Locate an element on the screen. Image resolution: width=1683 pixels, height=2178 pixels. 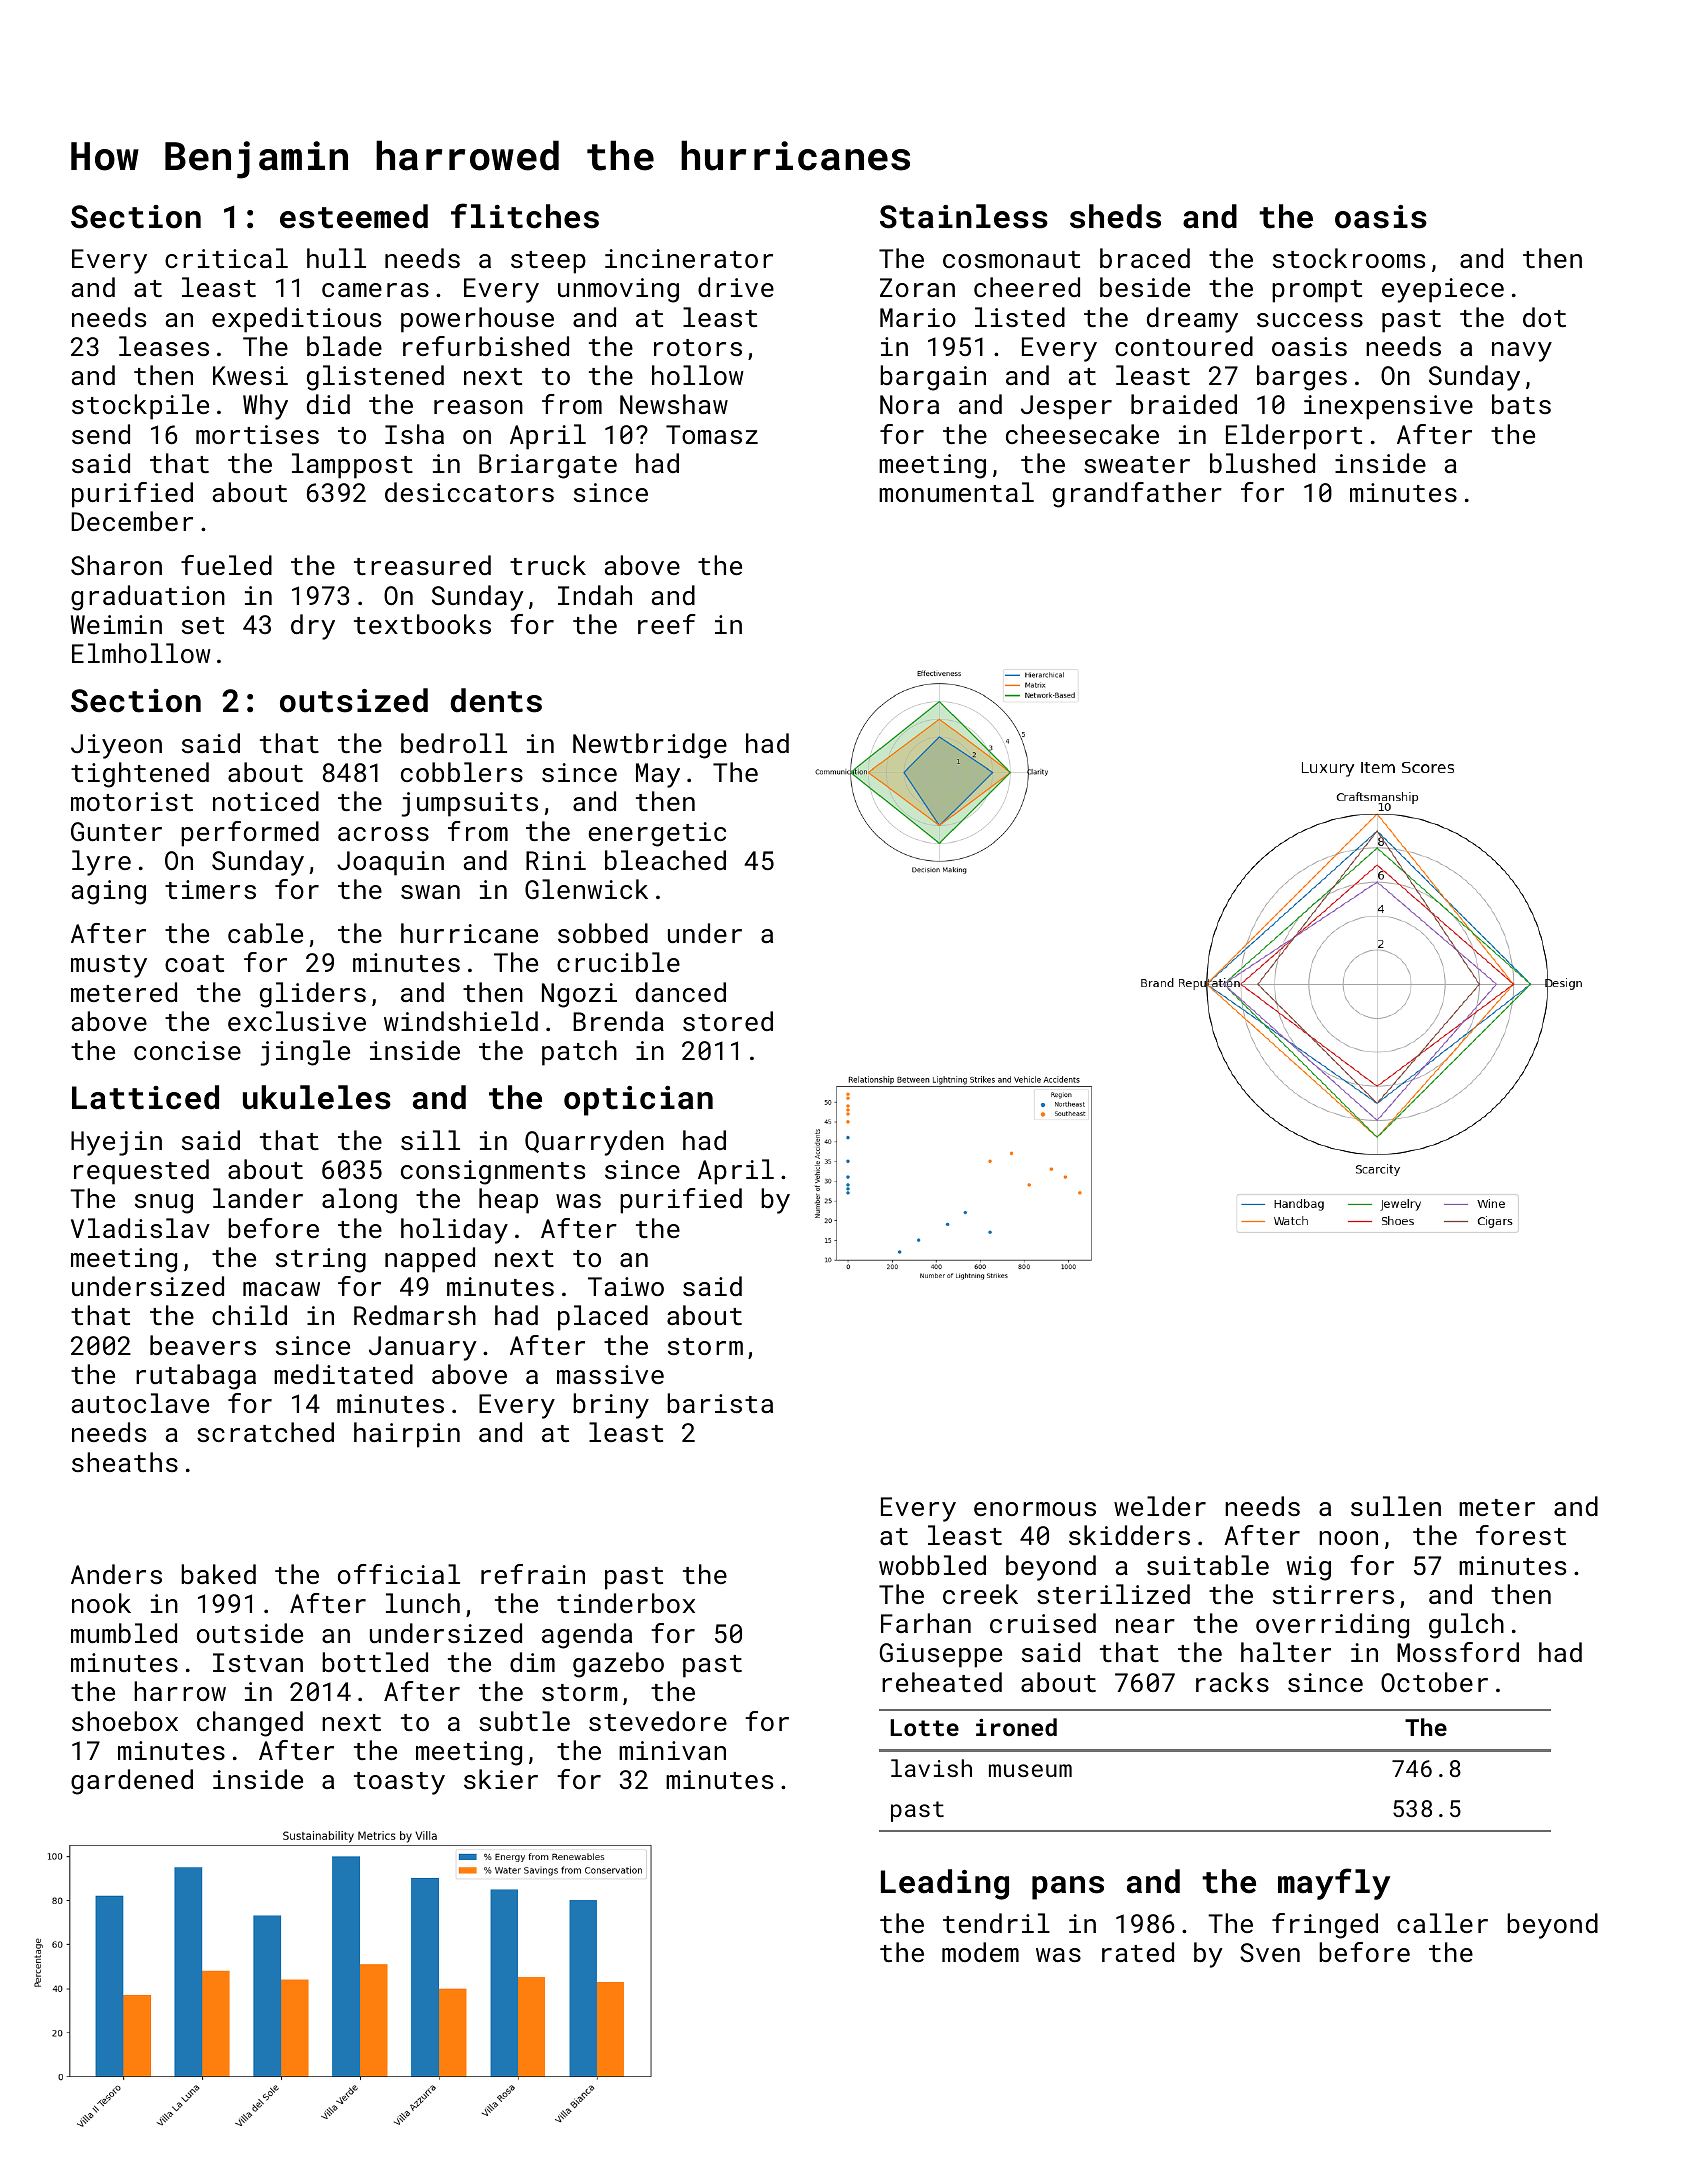
caller is located at coordinates (1442, 1923).
